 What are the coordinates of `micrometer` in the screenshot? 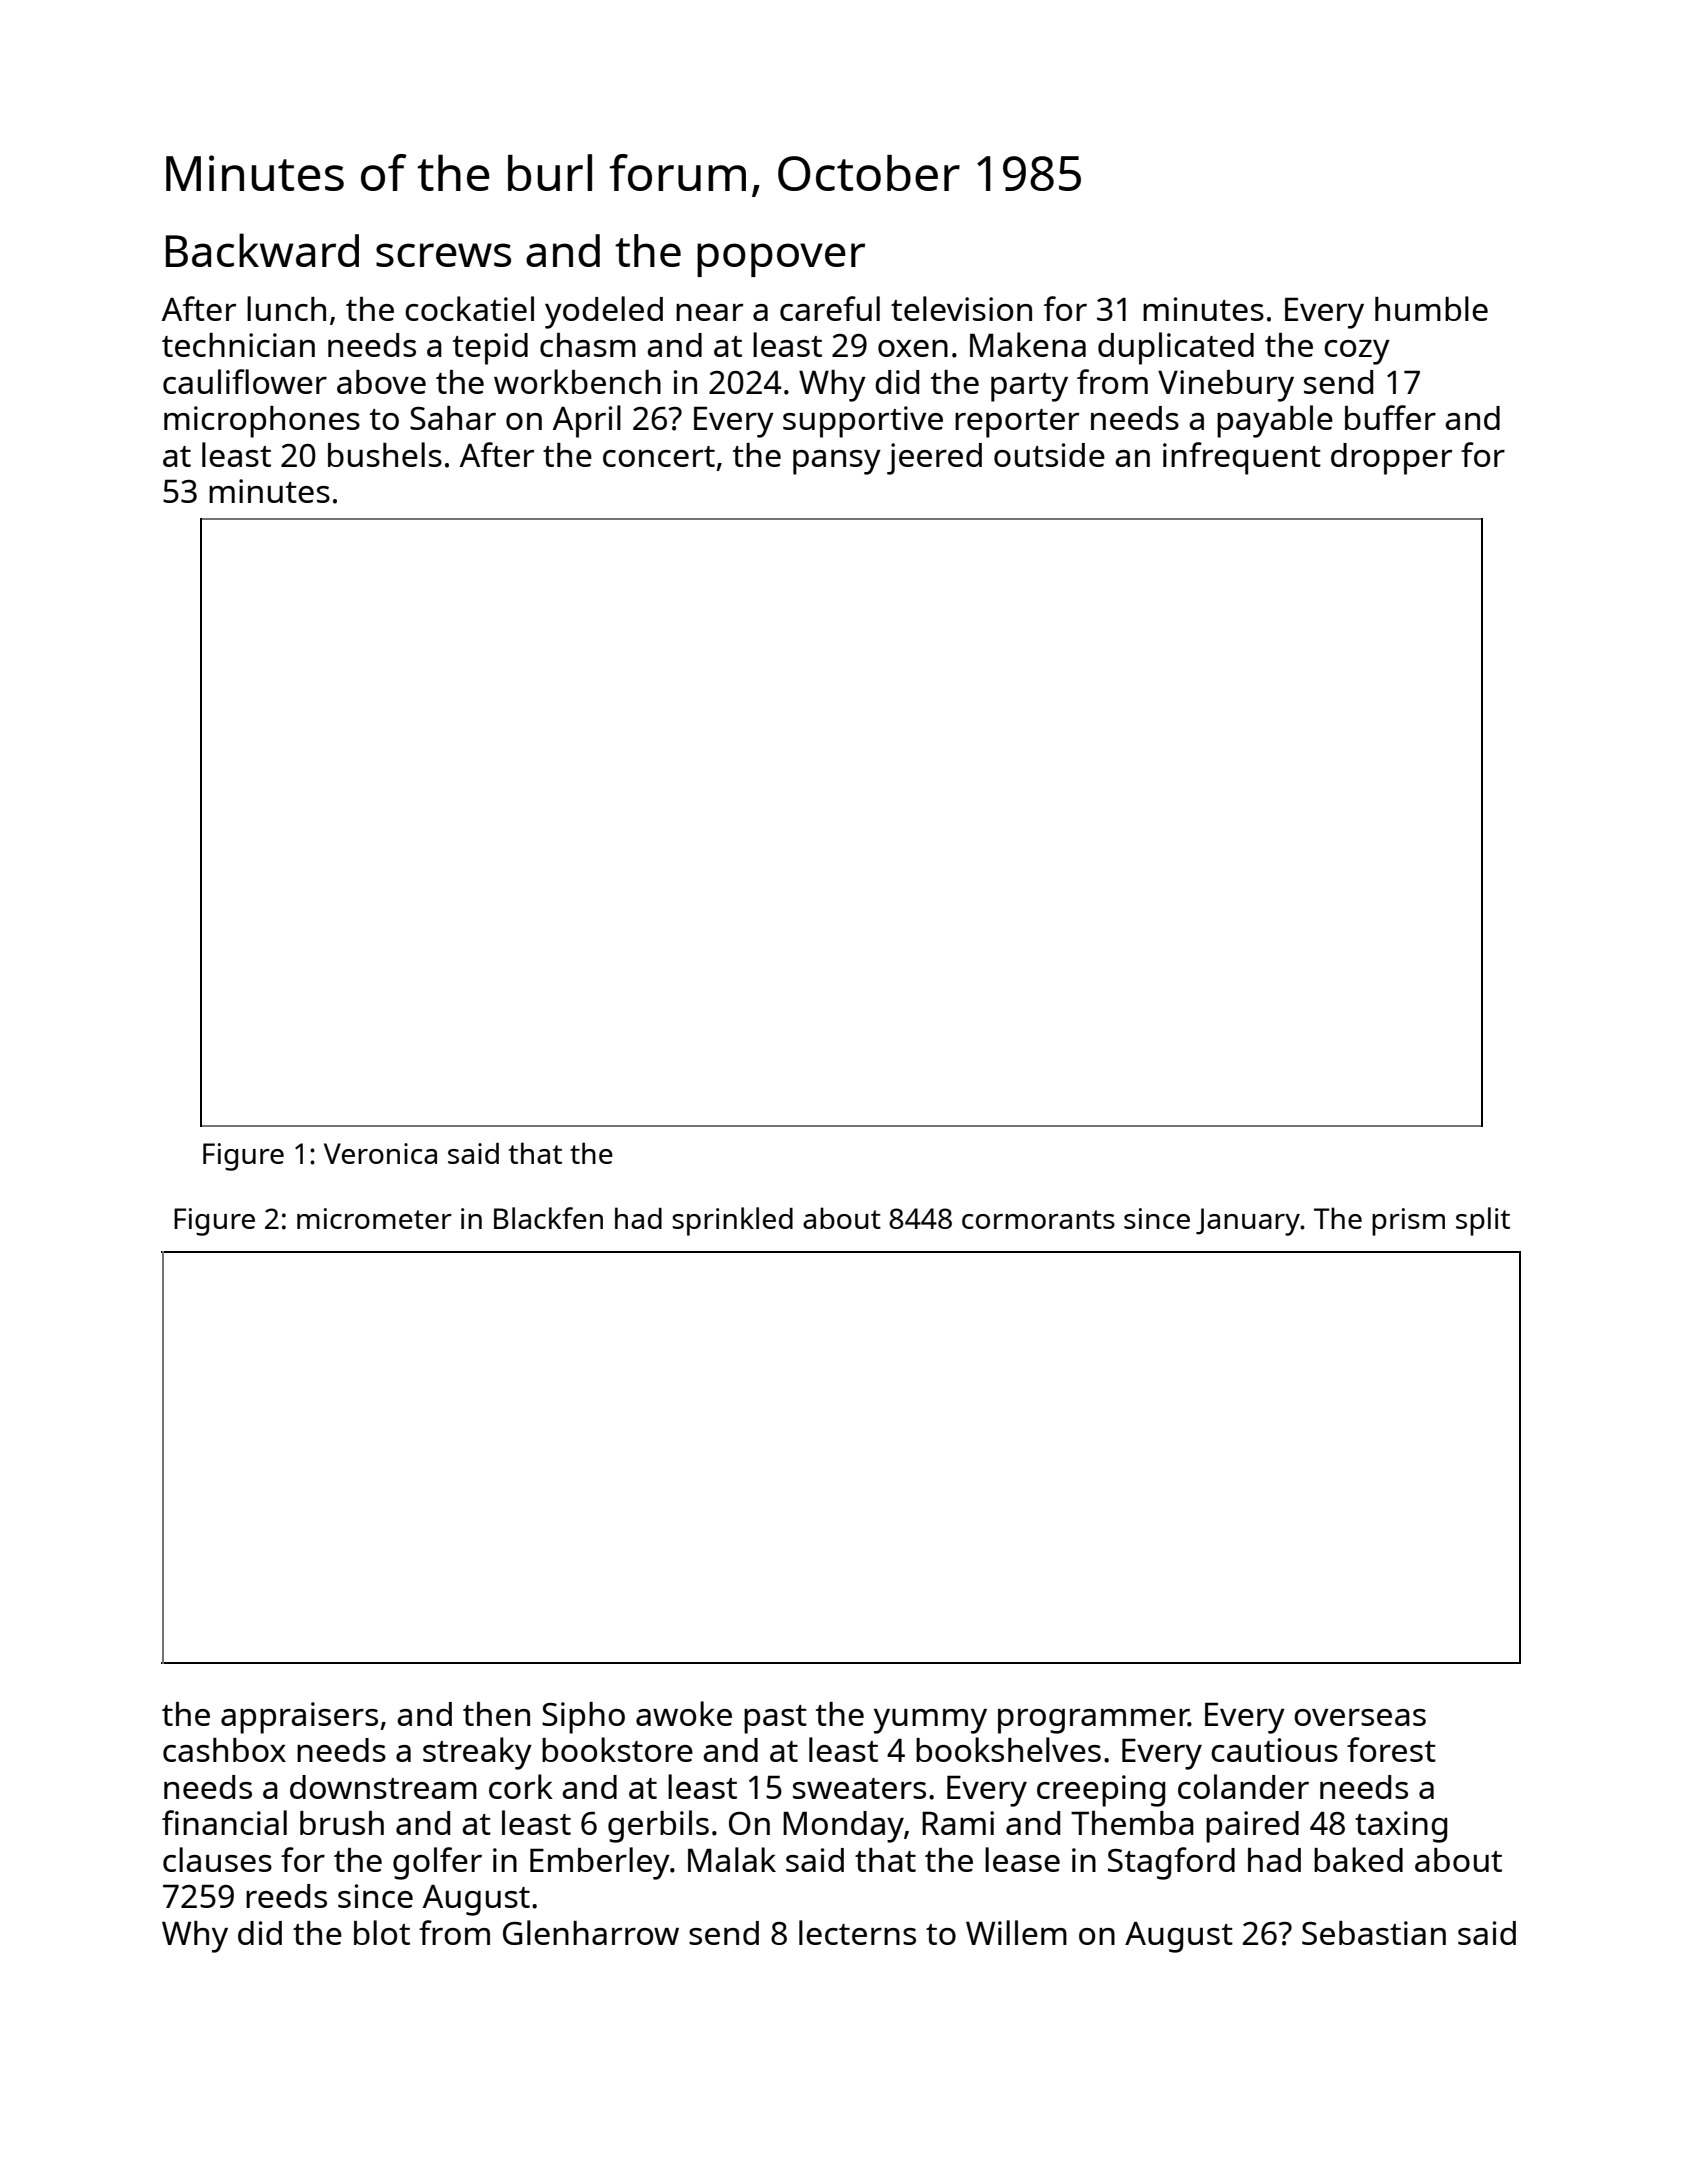 It's located at (374, 1218).
